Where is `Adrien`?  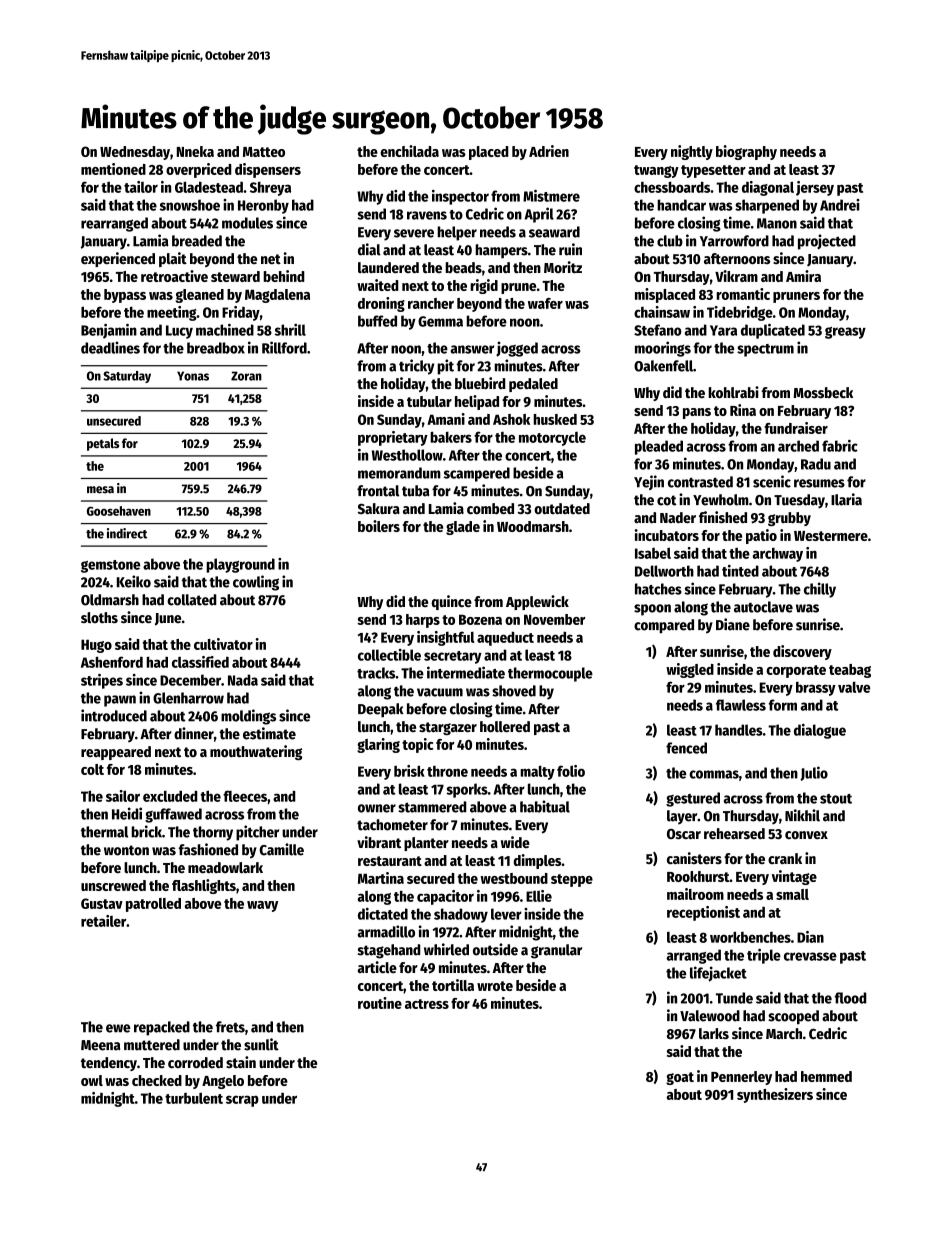 Adrien is located at coordinates (549, 151).
